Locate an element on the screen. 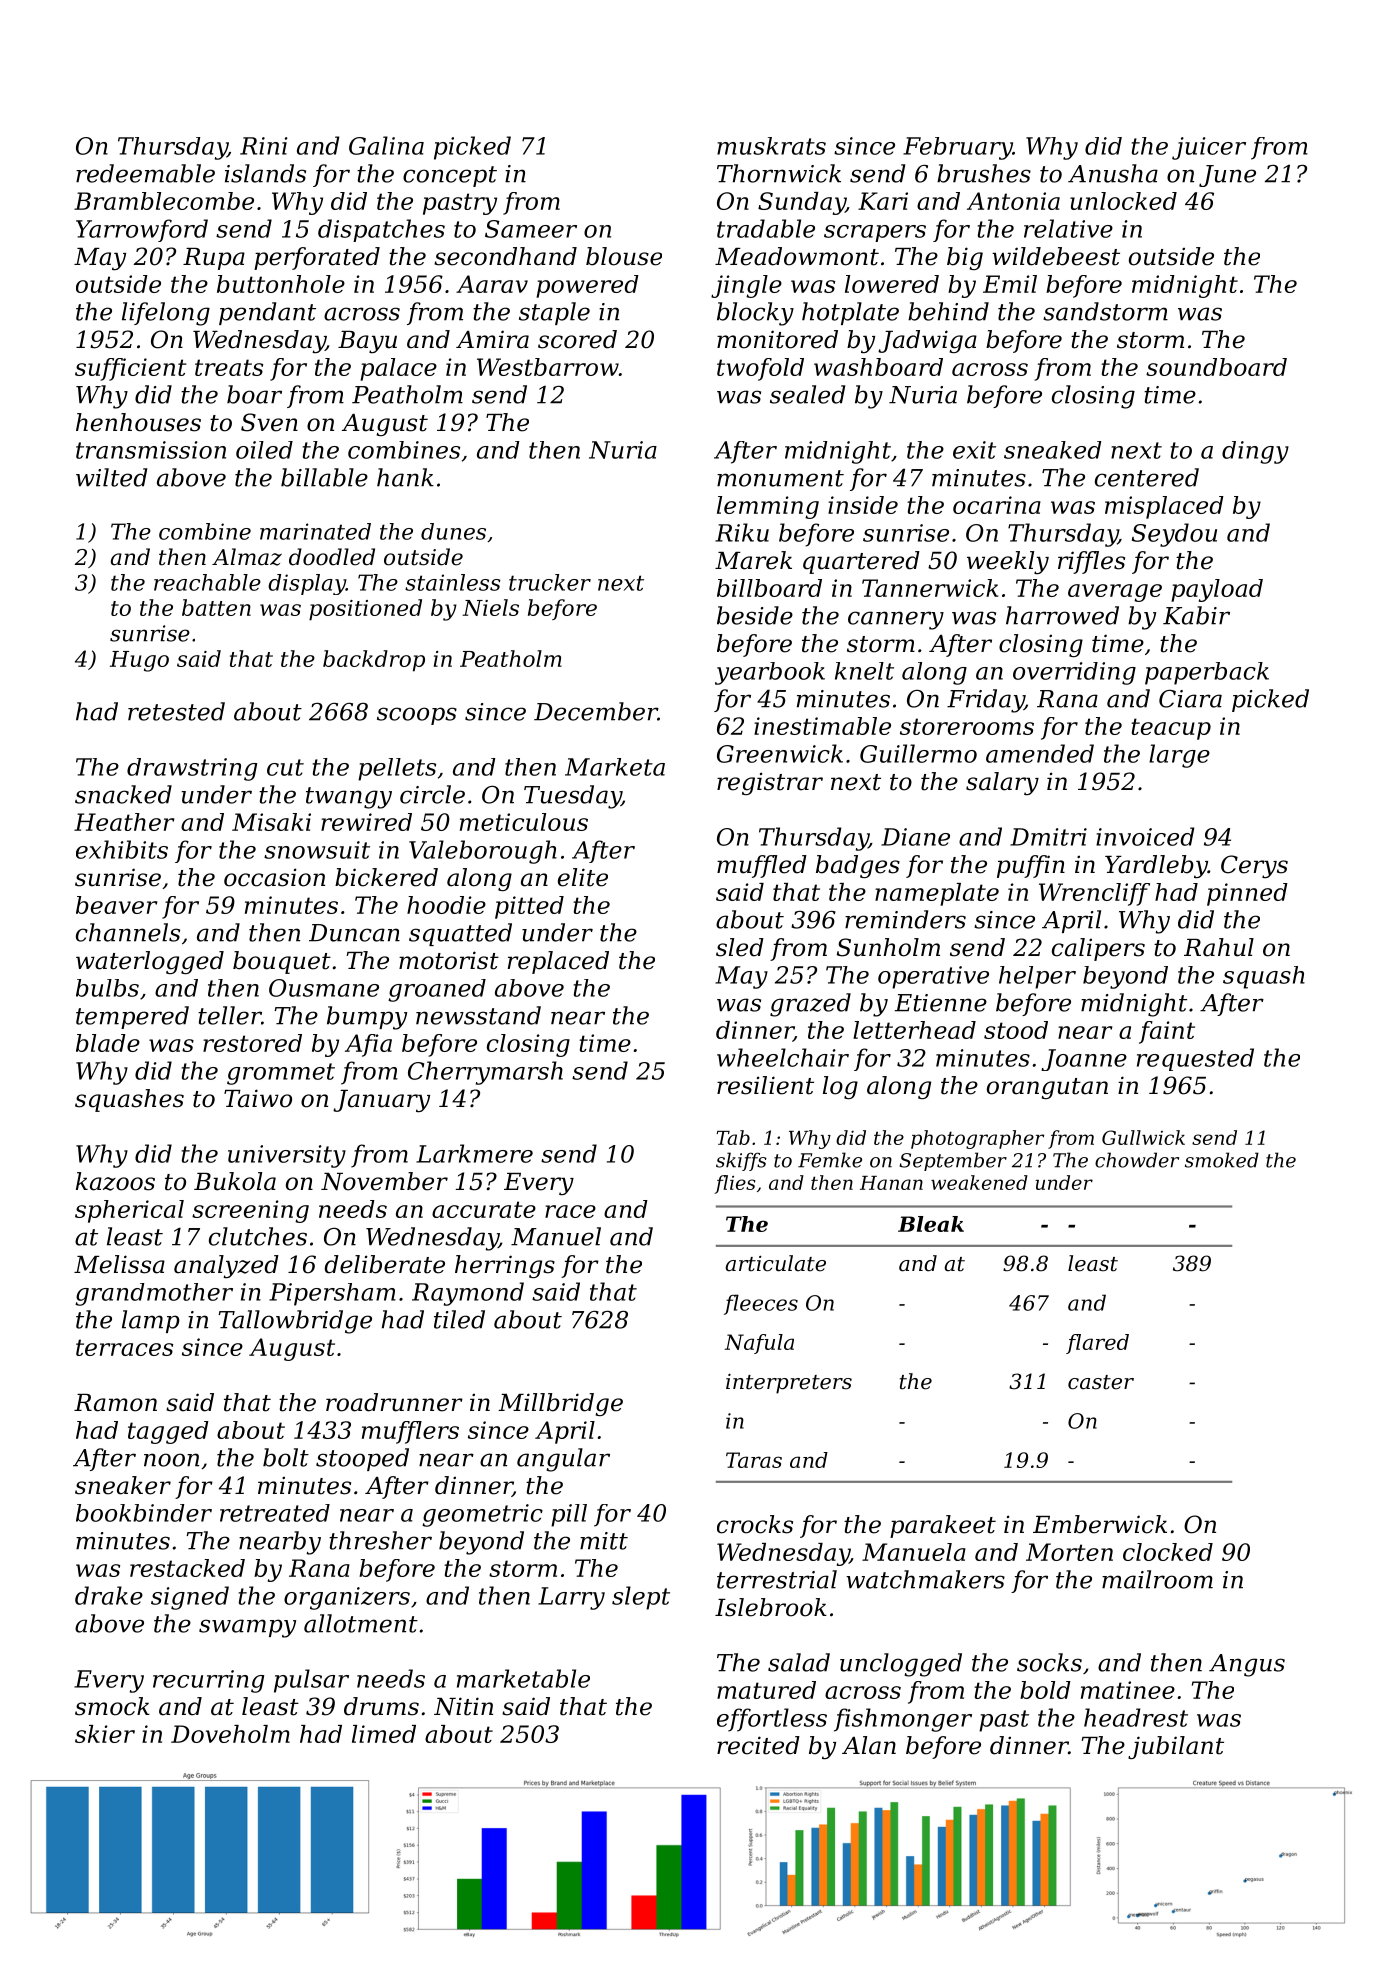 This screenshot has height=1969, width=1386. smoked is located at coordinates (1222, 1160).
